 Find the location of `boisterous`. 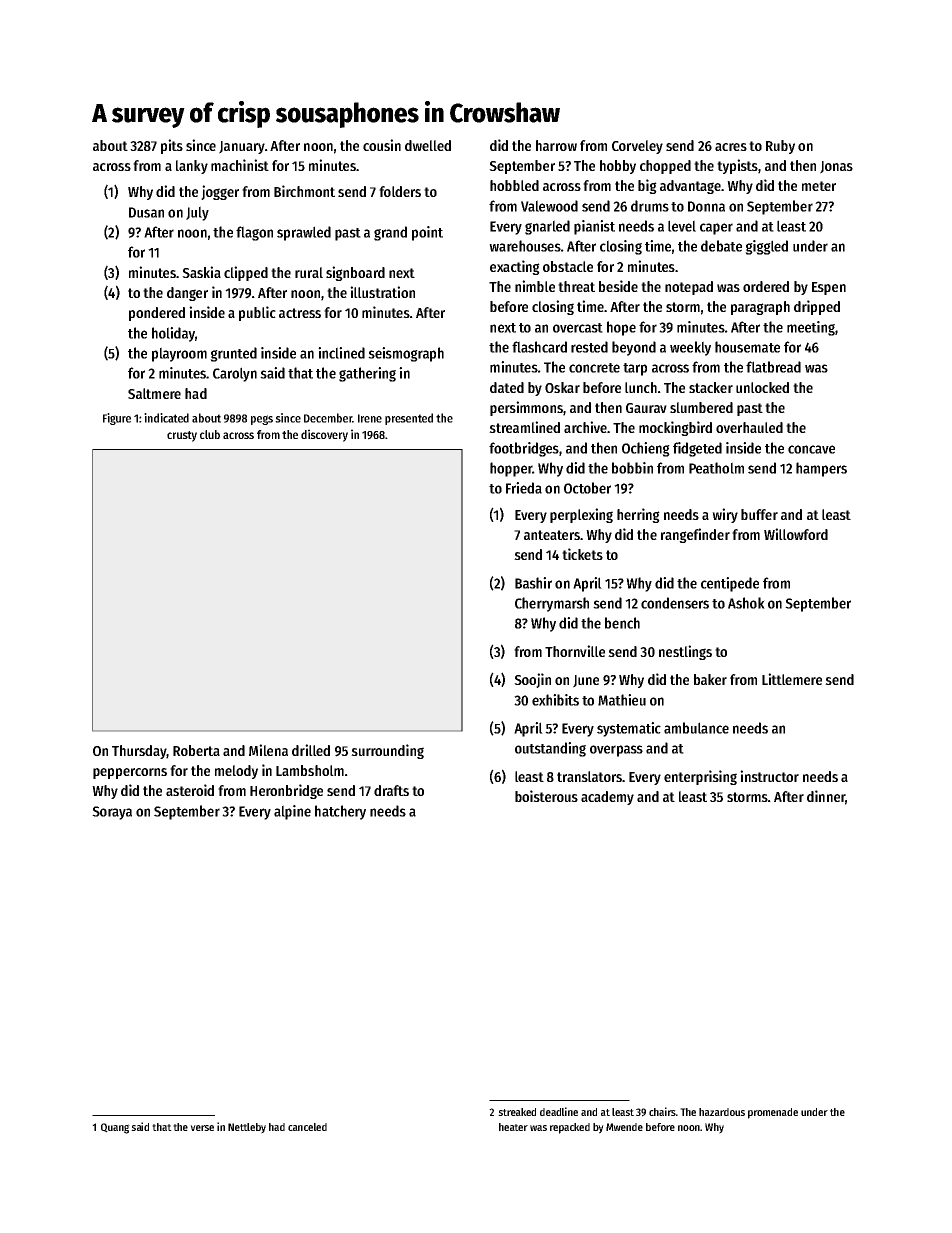

boisterous is located at coordinates (546, 796).
